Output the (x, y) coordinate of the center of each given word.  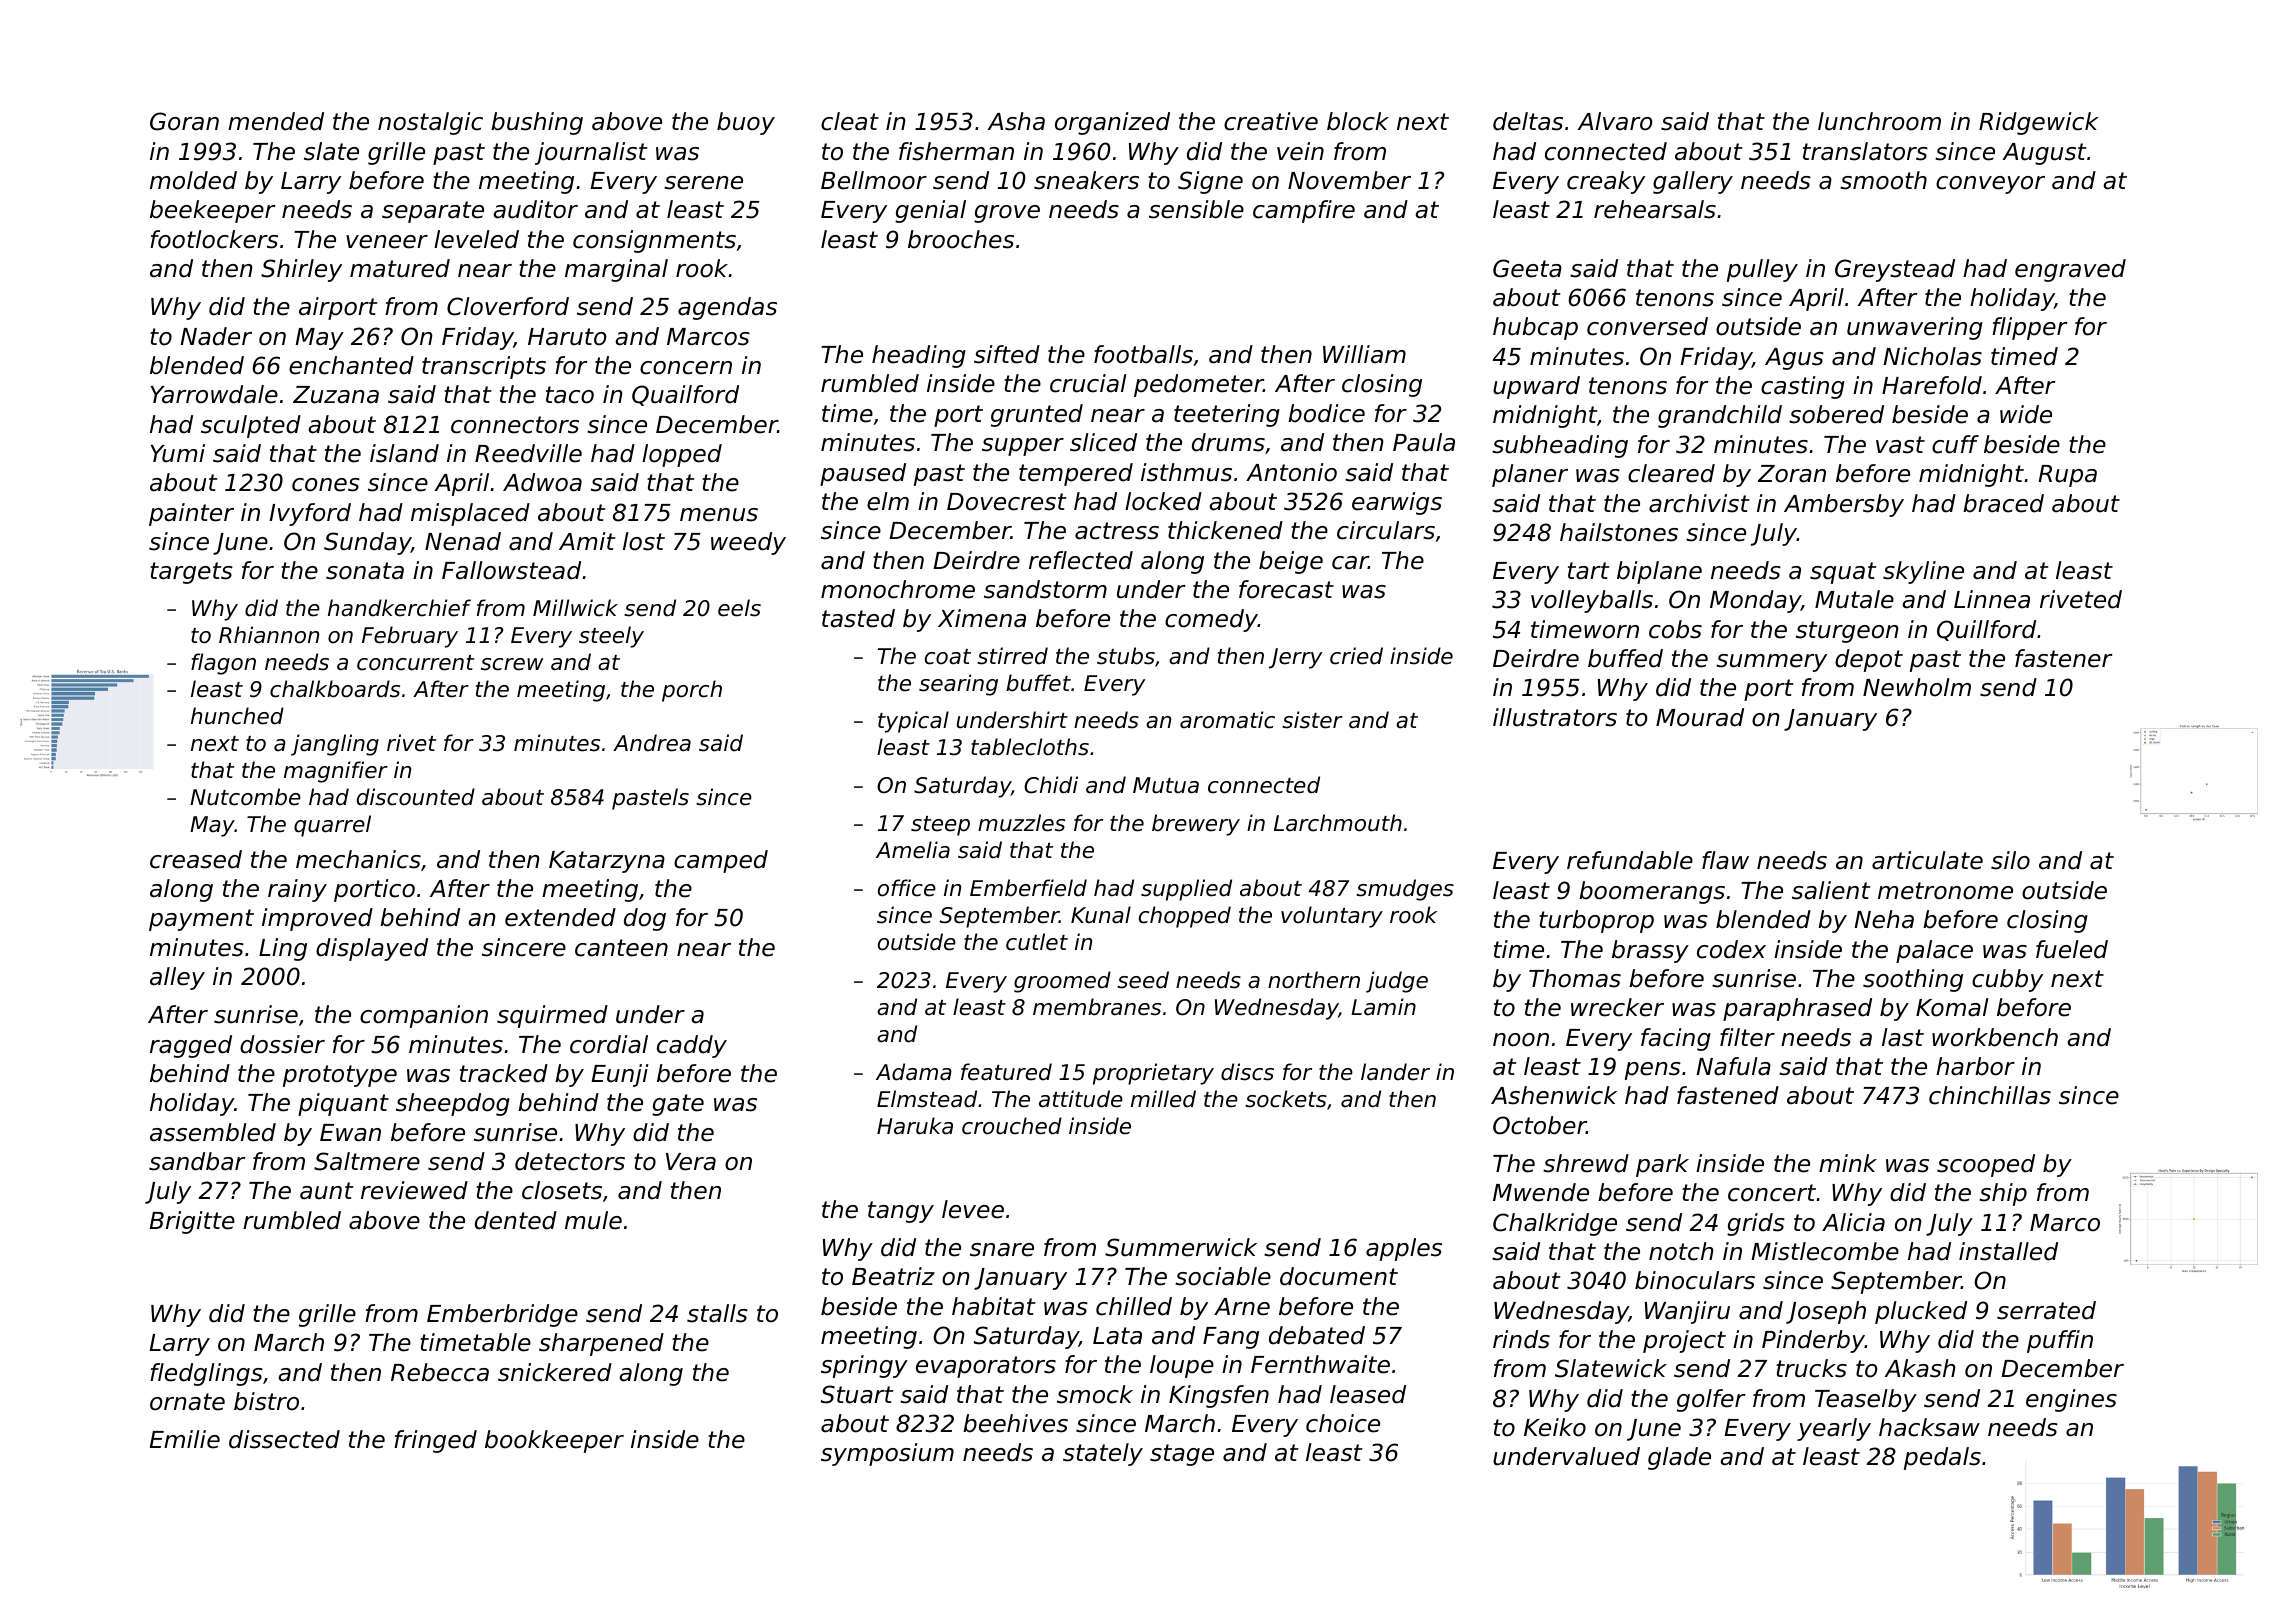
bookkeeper (554, 1441)
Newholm (1917, 687)
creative (1271, 121)
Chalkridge (1555, 1224)
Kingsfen (1219, 1396)
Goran (184, 121)
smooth (1883, 180)
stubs (1126, 656)
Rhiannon (269, 635)
